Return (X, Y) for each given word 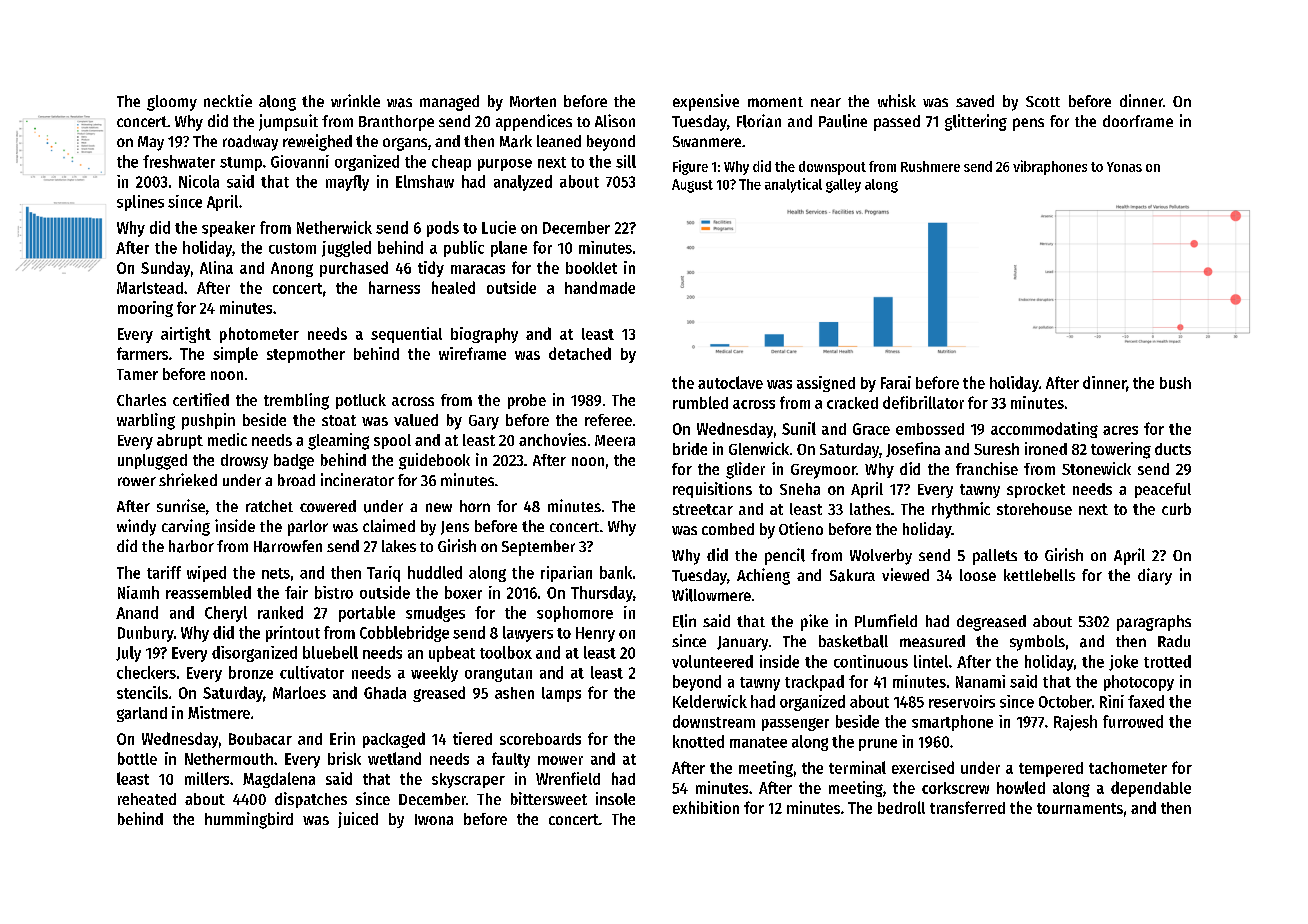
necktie (228, 100)
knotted (698, 741)
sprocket (1036, 490)
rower (137, 481)
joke (1123, 663)
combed (728, 529)
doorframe (1138, 121)
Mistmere (219, 712)
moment (775, 102)
